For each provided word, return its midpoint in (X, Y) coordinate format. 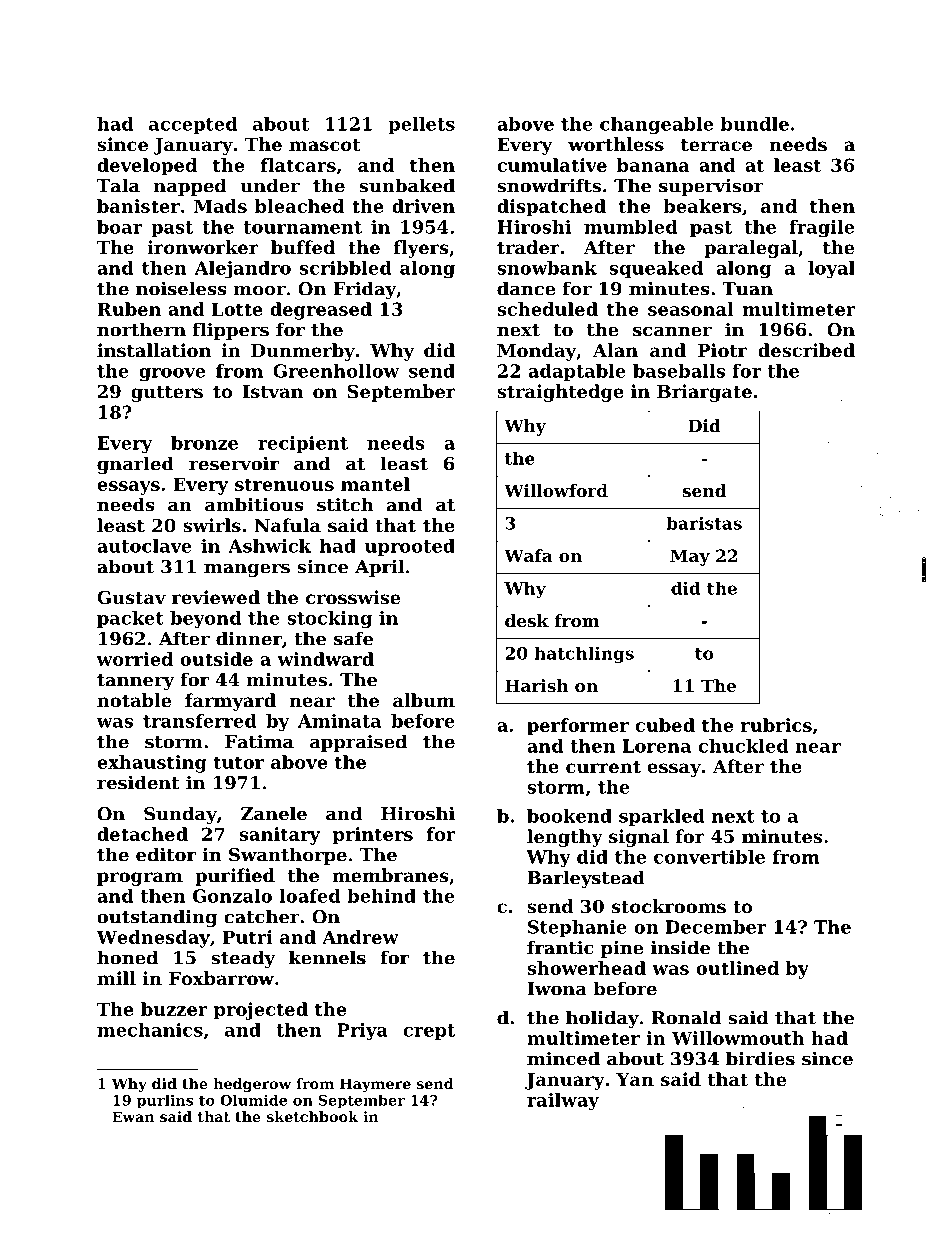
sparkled (662, 817)
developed (147, 167)
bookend (569, 816)
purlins (165, 1101)
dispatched (551, 208)
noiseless (181, 288)
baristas (704, 523)
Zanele (274, 813)
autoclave (144, 546)
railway (563, 1102)
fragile (821, 228)
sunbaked (407, 185)
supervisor (711, 187)
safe (353, 638)
